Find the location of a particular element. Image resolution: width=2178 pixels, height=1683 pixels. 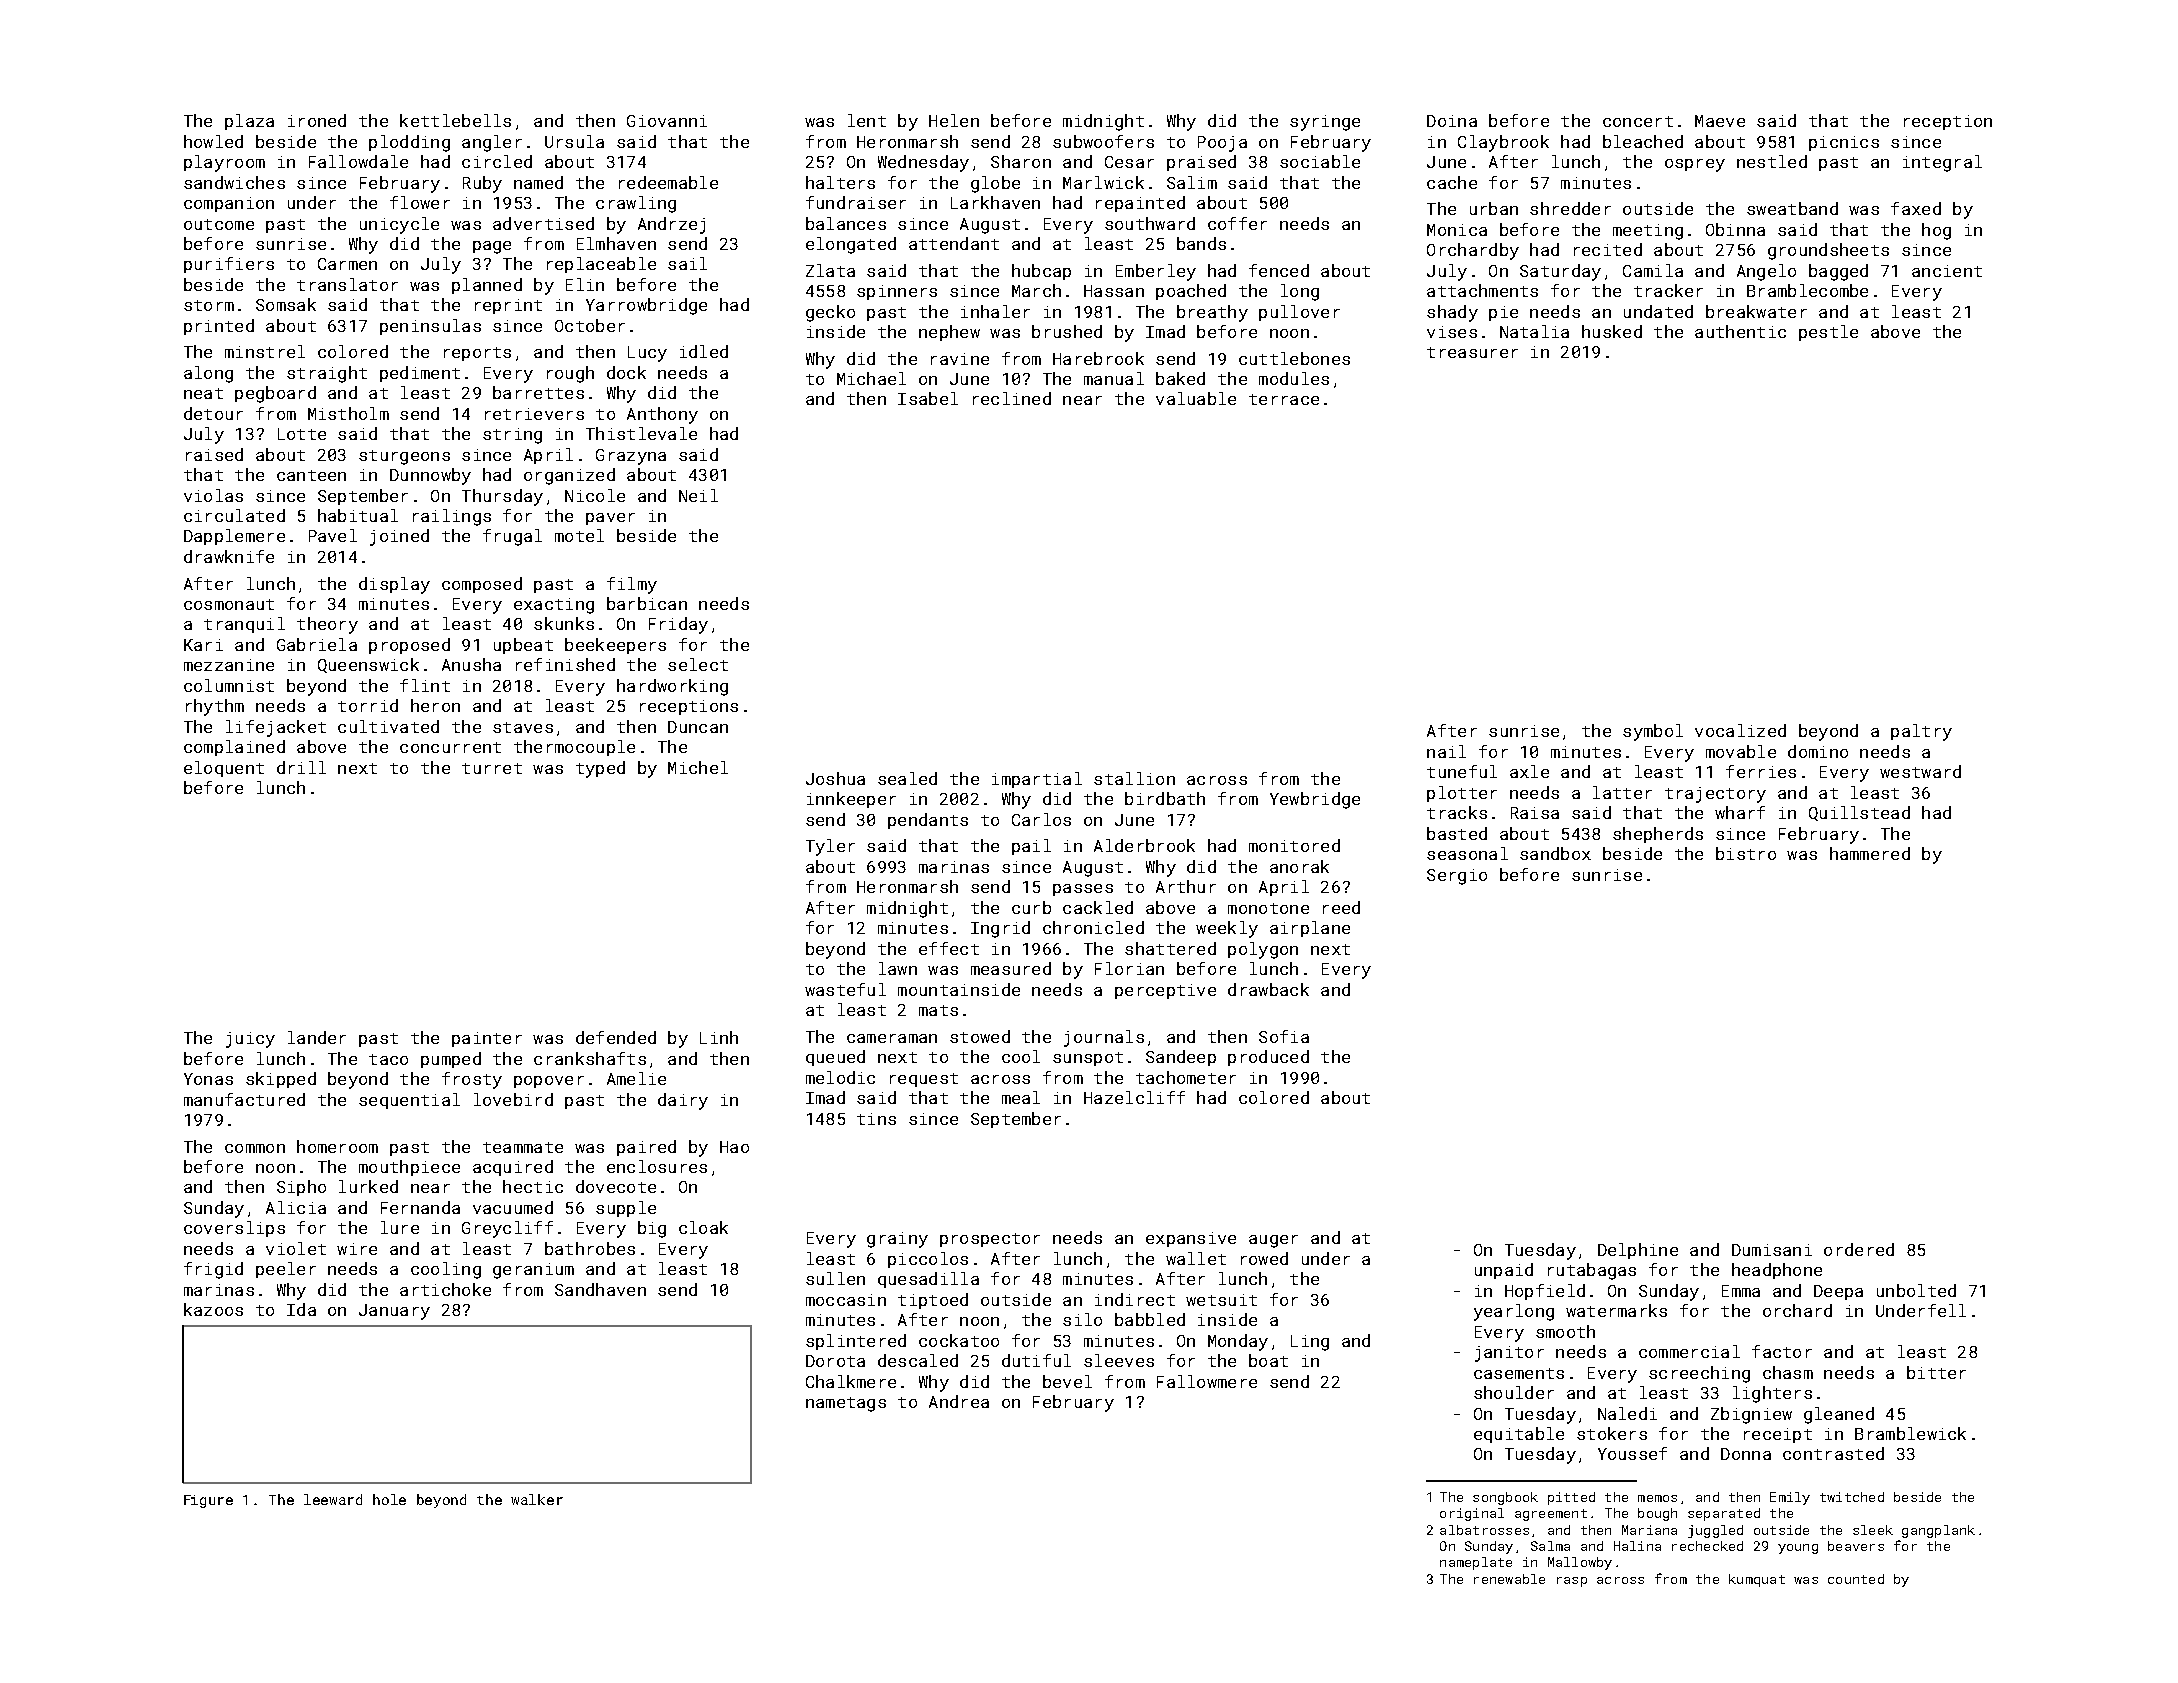

turret is located at coordinates (492, 768).
